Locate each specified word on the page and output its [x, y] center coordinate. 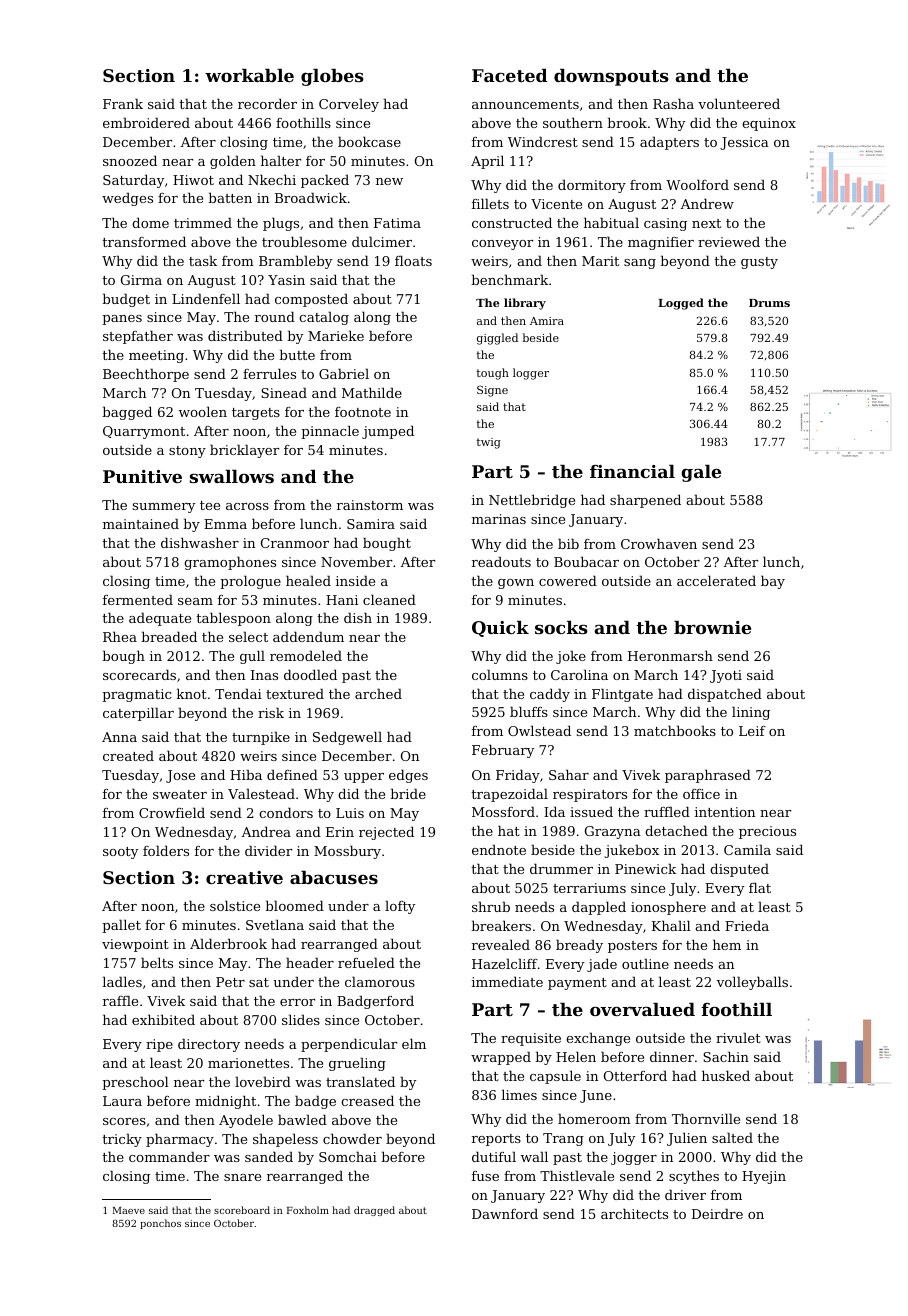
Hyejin [764, 1177]
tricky [122, 1140]
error [297, 1002]
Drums [769, 303]
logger [531, 374]
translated [360, 1081]
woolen [203, 411]
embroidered [146, 122]
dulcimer [382, 241]
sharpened [645, 501]
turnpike [261, 738]
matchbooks [675, 730]
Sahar [569, 774]
